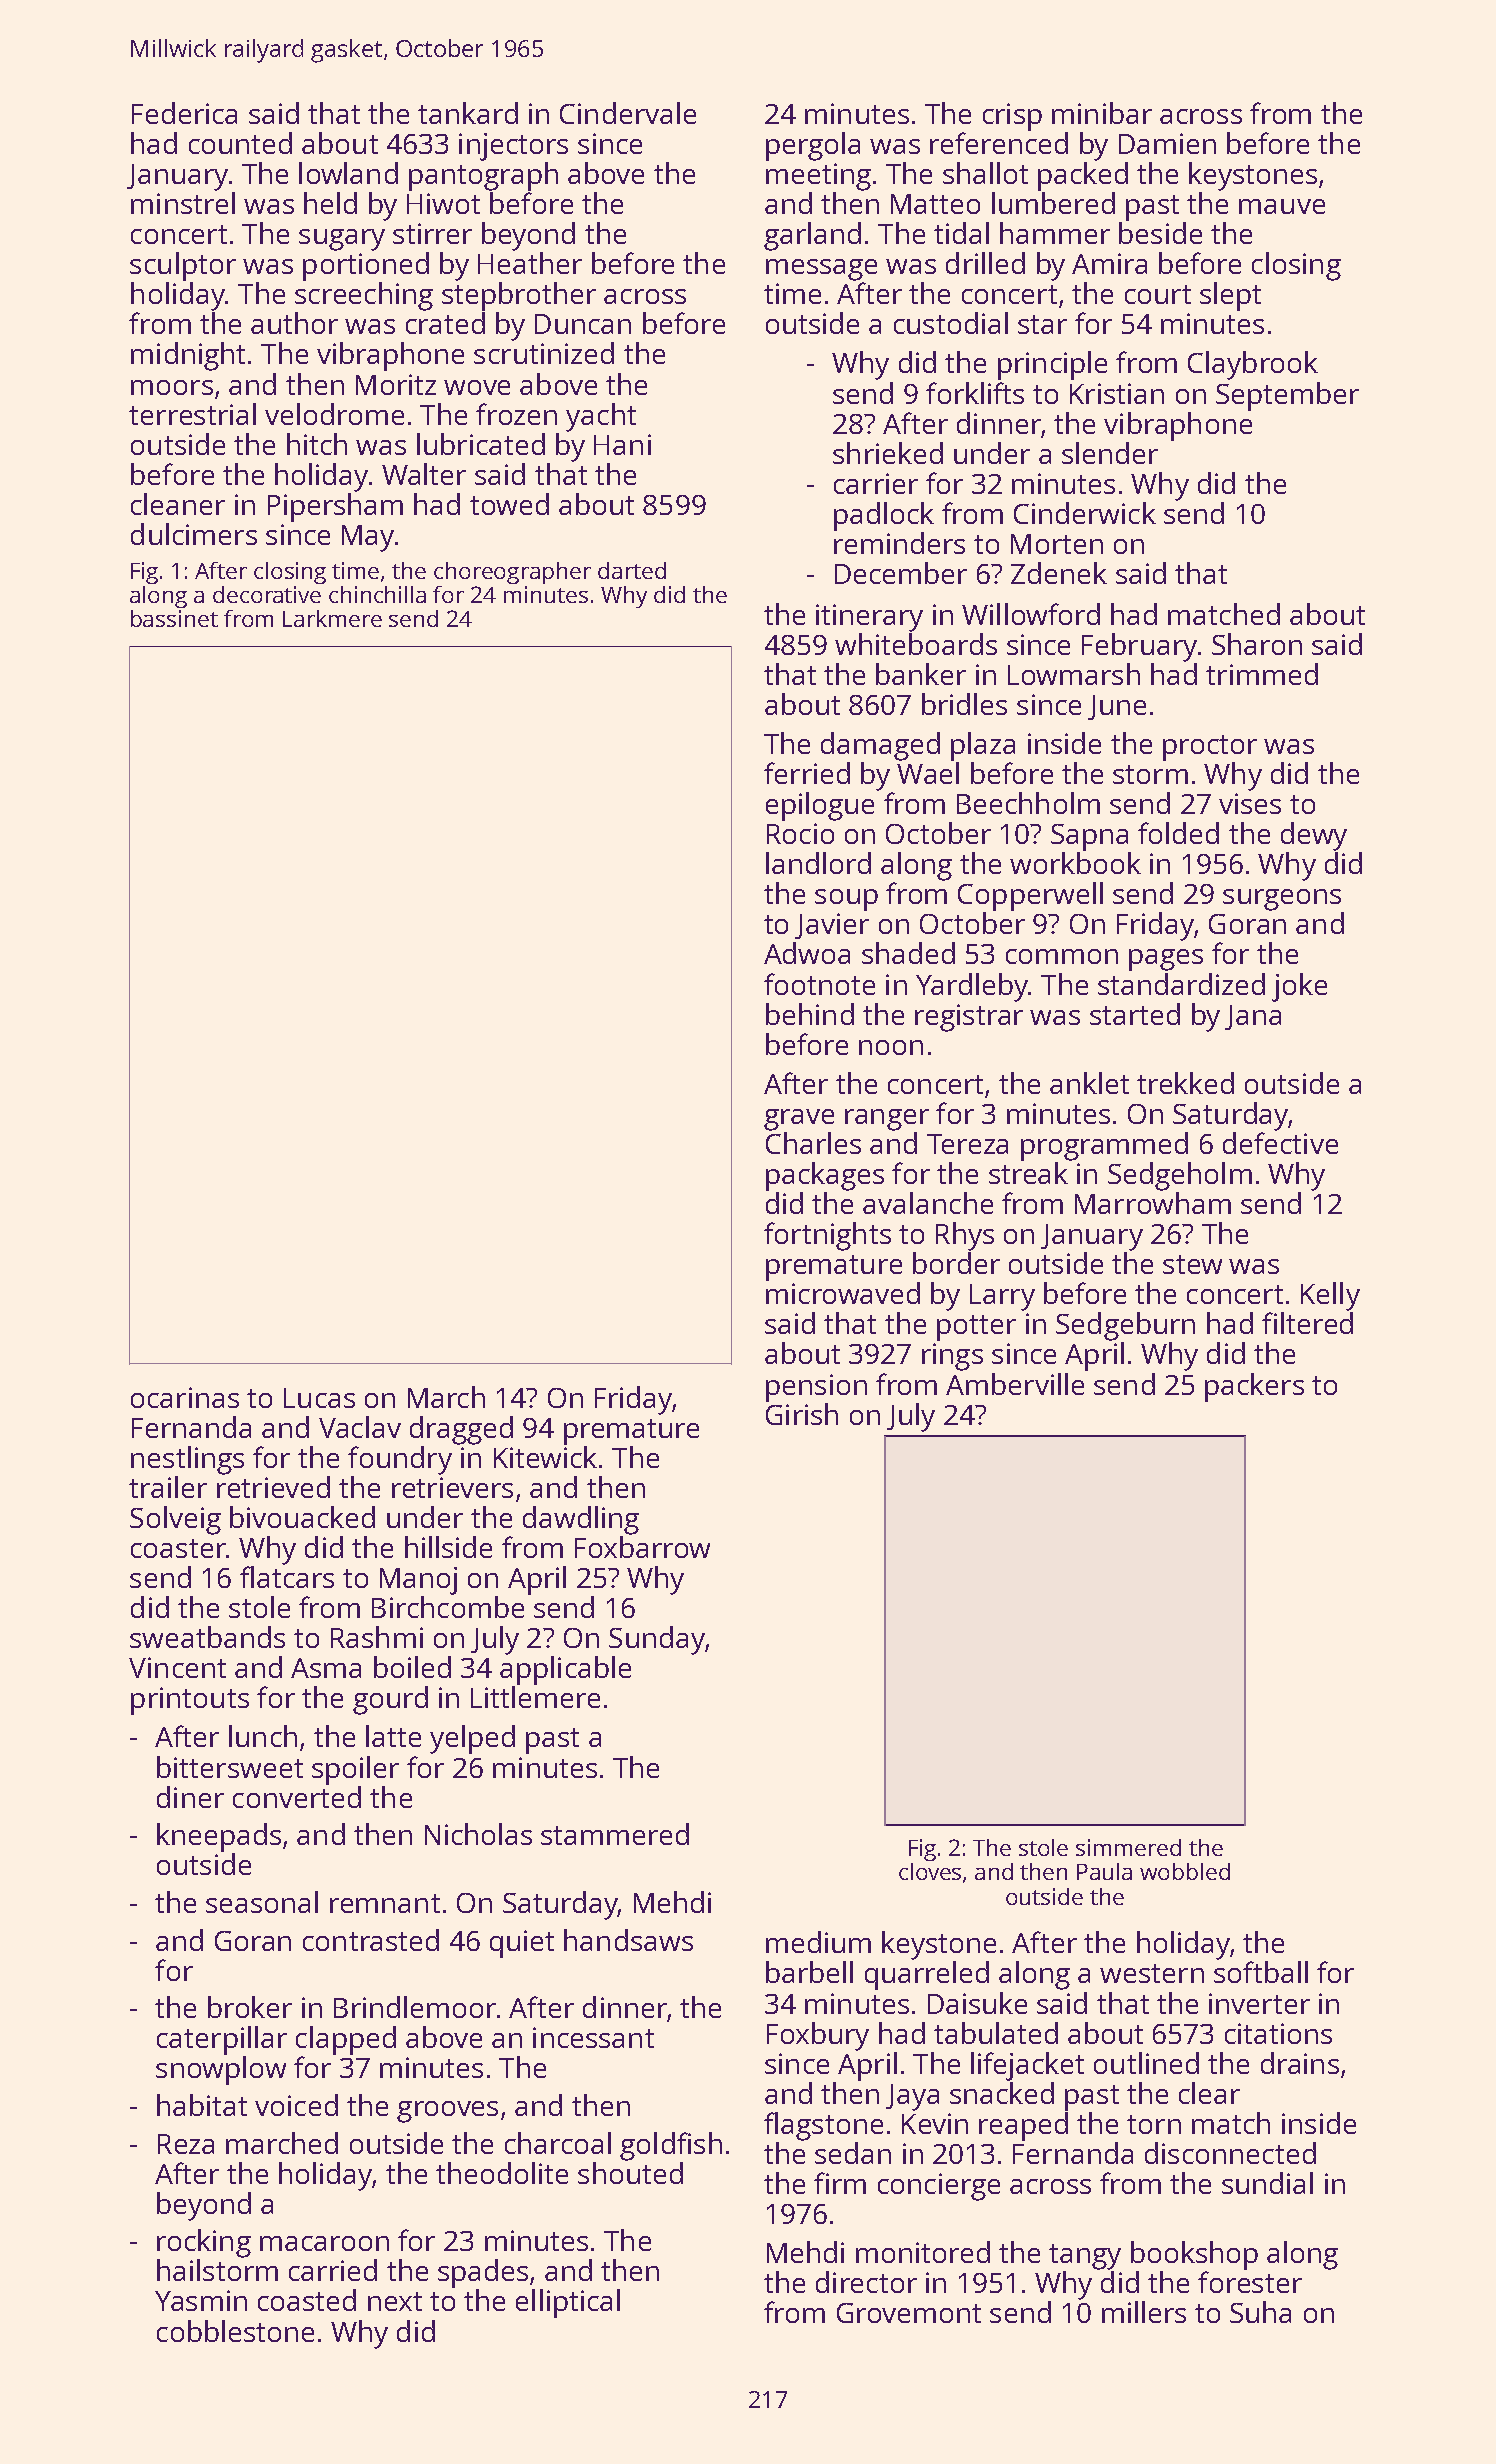 Image resolution: width=1496 pixels, height=2464 pixels. Describe the element at coordinates (230, 1767) in the image. I see `bittersweet` at that location.
